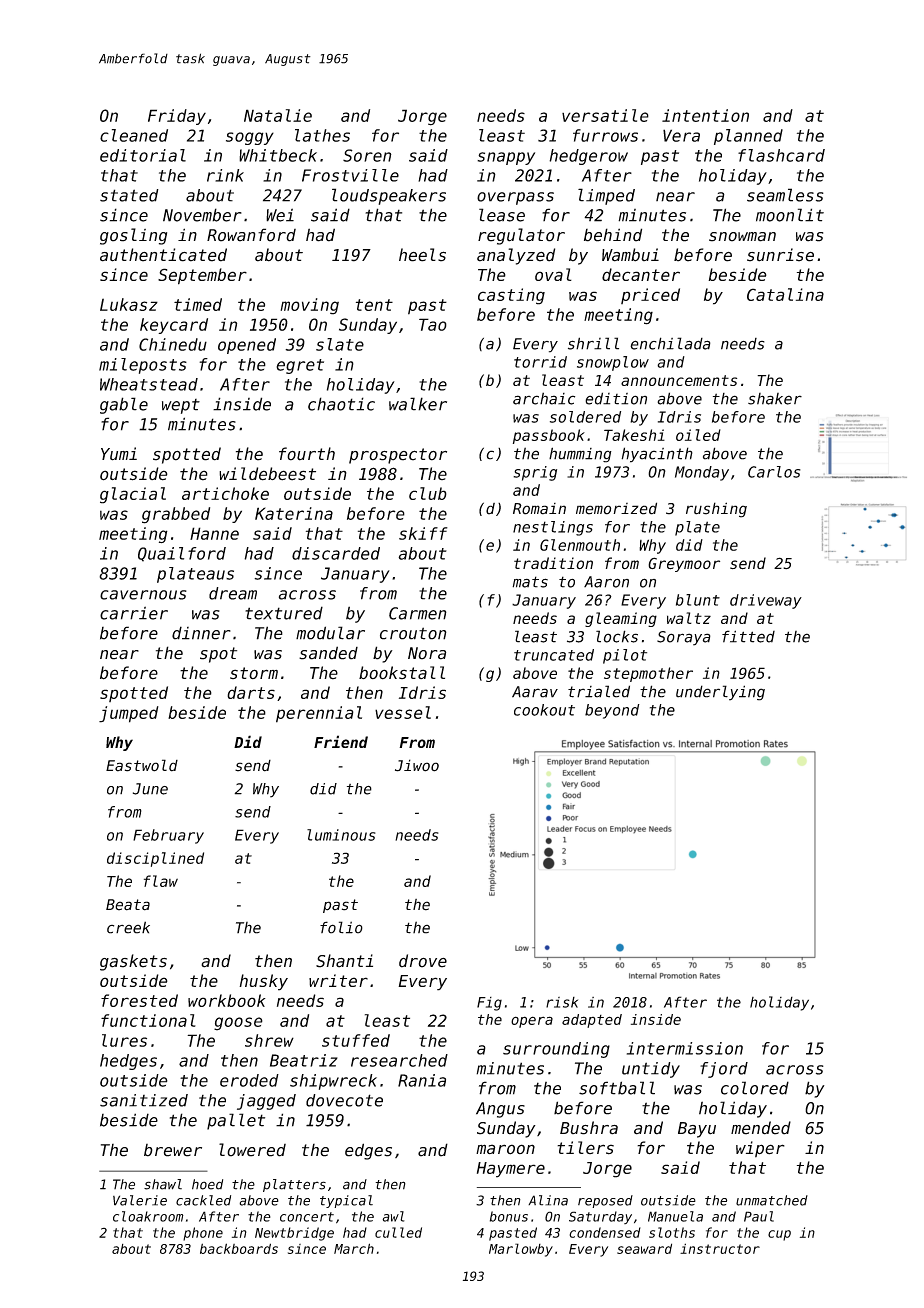  What do you see at coordinates (521, 1250) in the screenshot?
I see `Marlowby` at bounding box center [521, 1250].
